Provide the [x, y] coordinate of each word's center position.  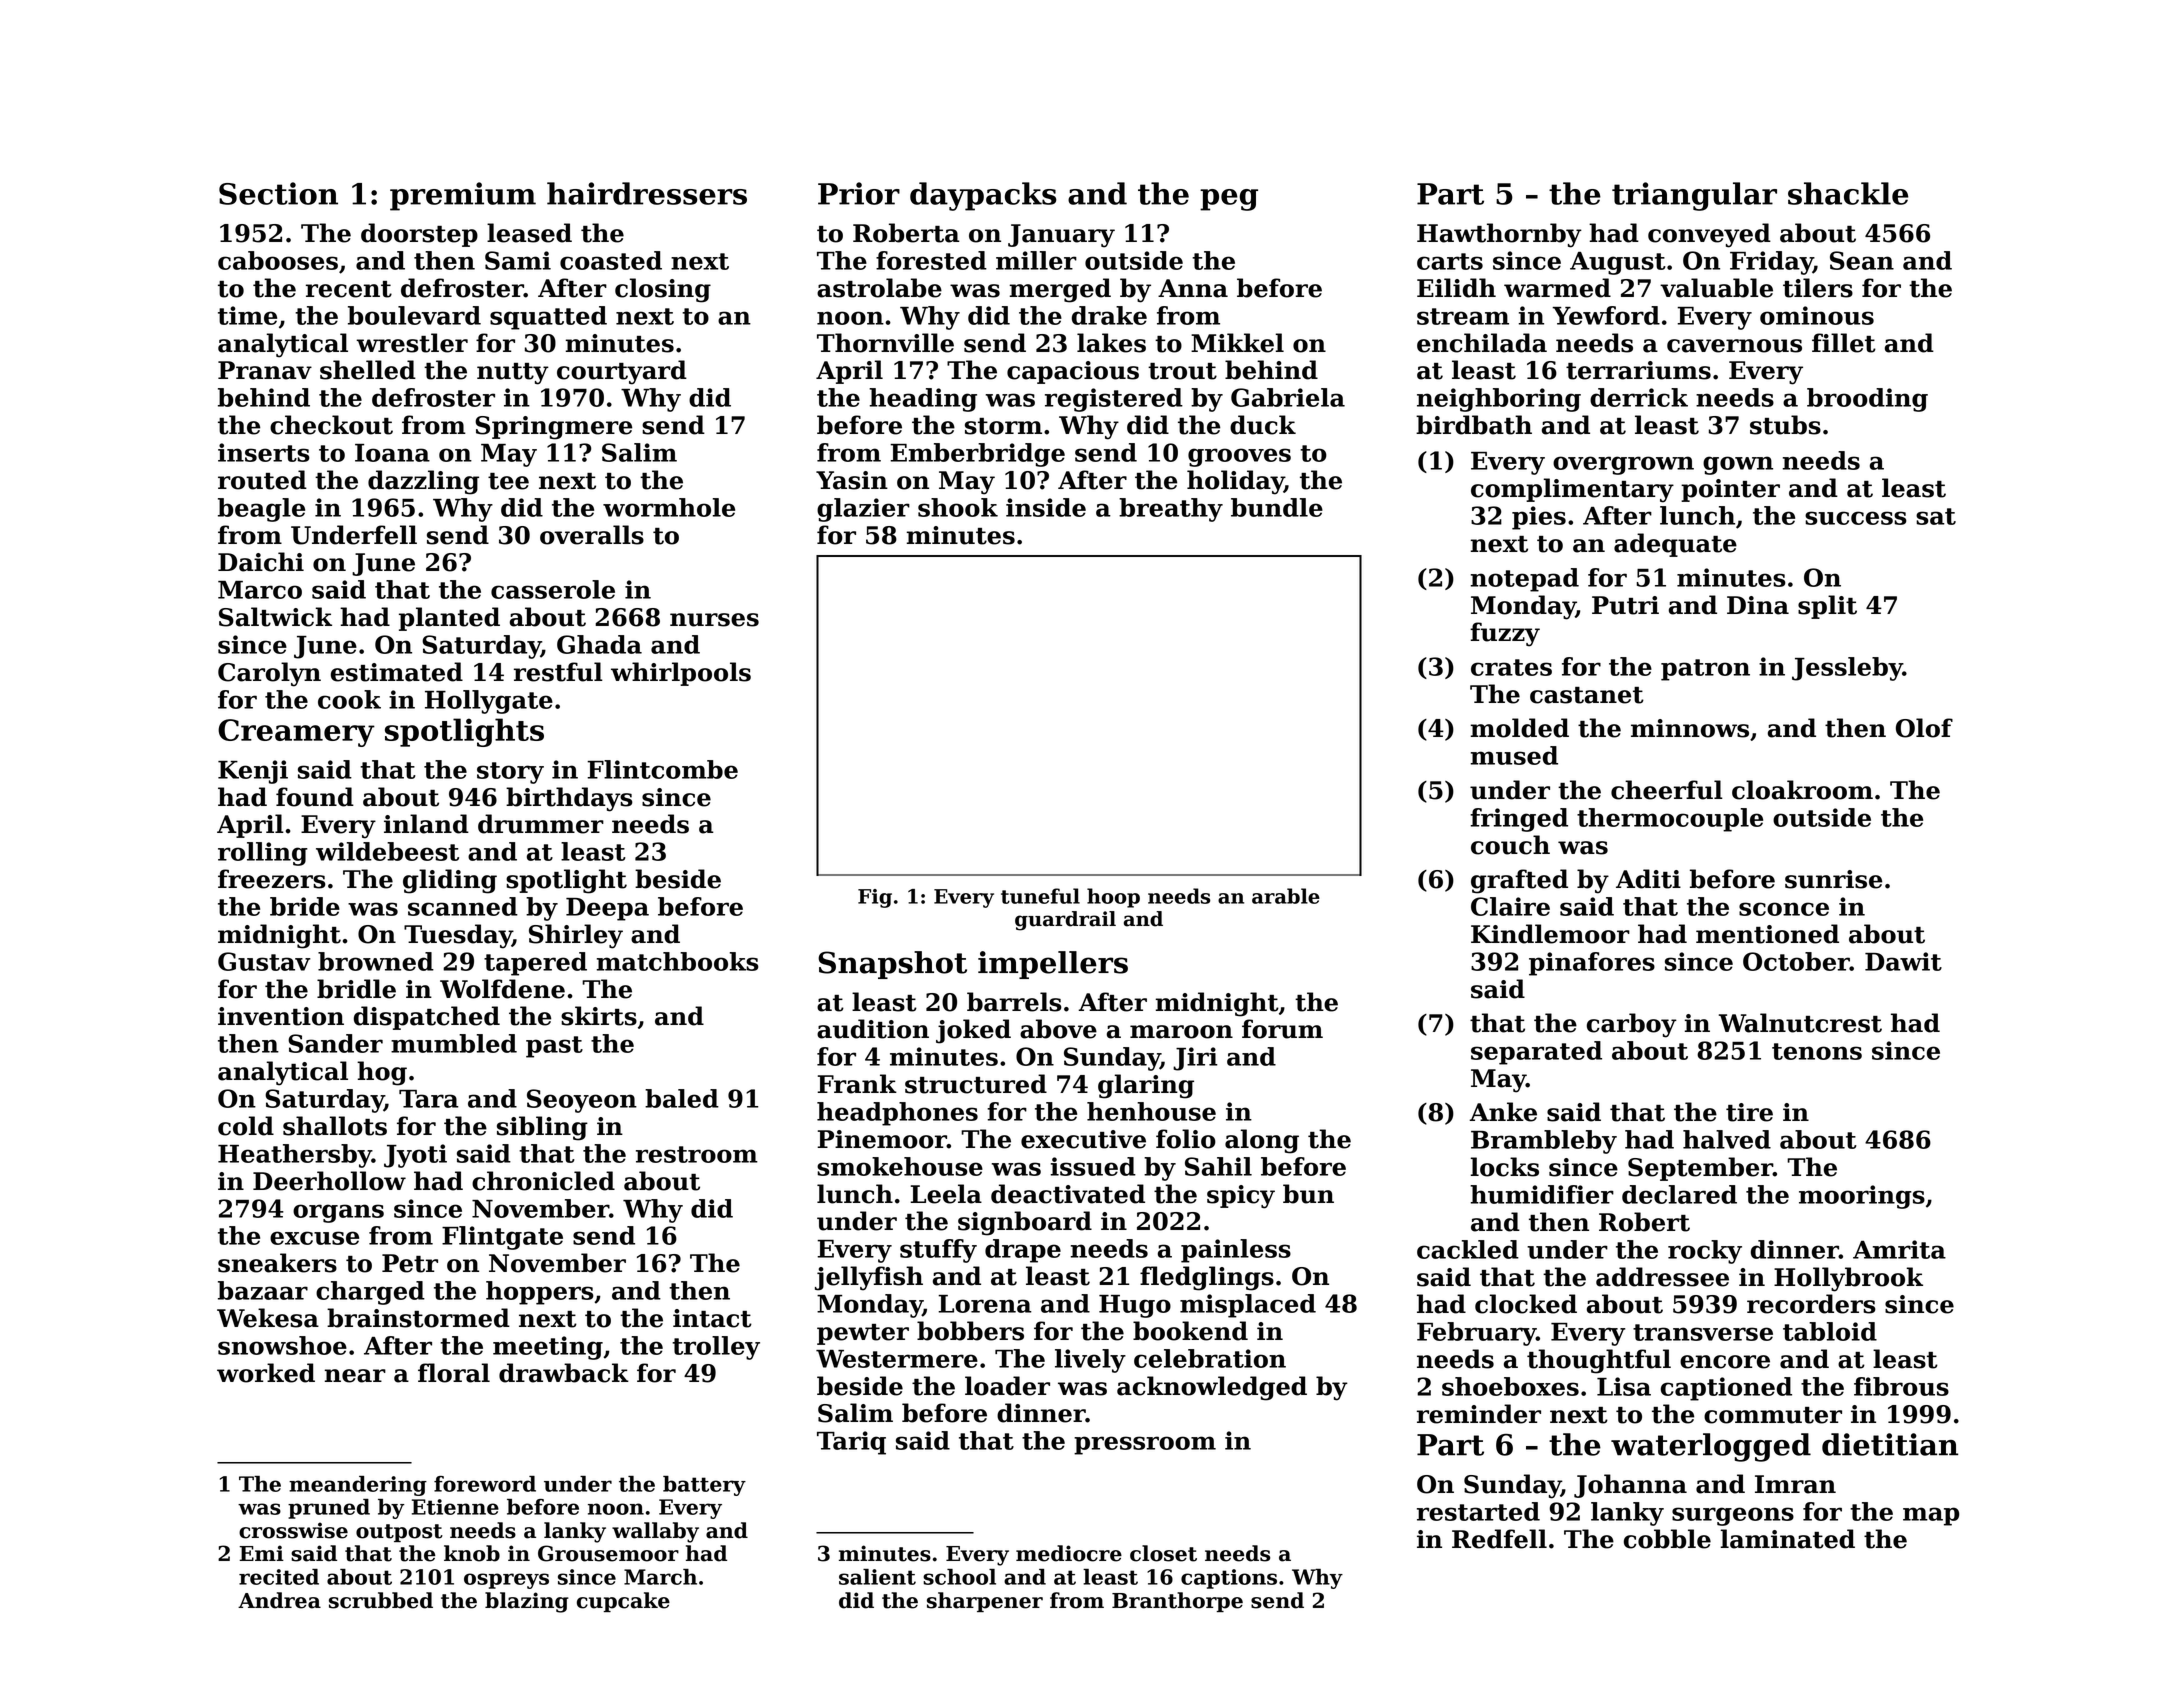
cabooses [278, 260]
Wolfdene [502, 989]
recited [279, 1577]
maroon [1181, 1032]
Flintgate [502, 1238]
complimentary [1572, 490]
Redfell [1499, 1539]
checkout [331, 425]
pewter [863, 1334]
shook [958, 507]
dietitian [1890, 1444]
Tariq [851, 1443]
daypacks [983, 196]
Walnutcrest [1800, 1023]
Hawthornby [1499, 235]
